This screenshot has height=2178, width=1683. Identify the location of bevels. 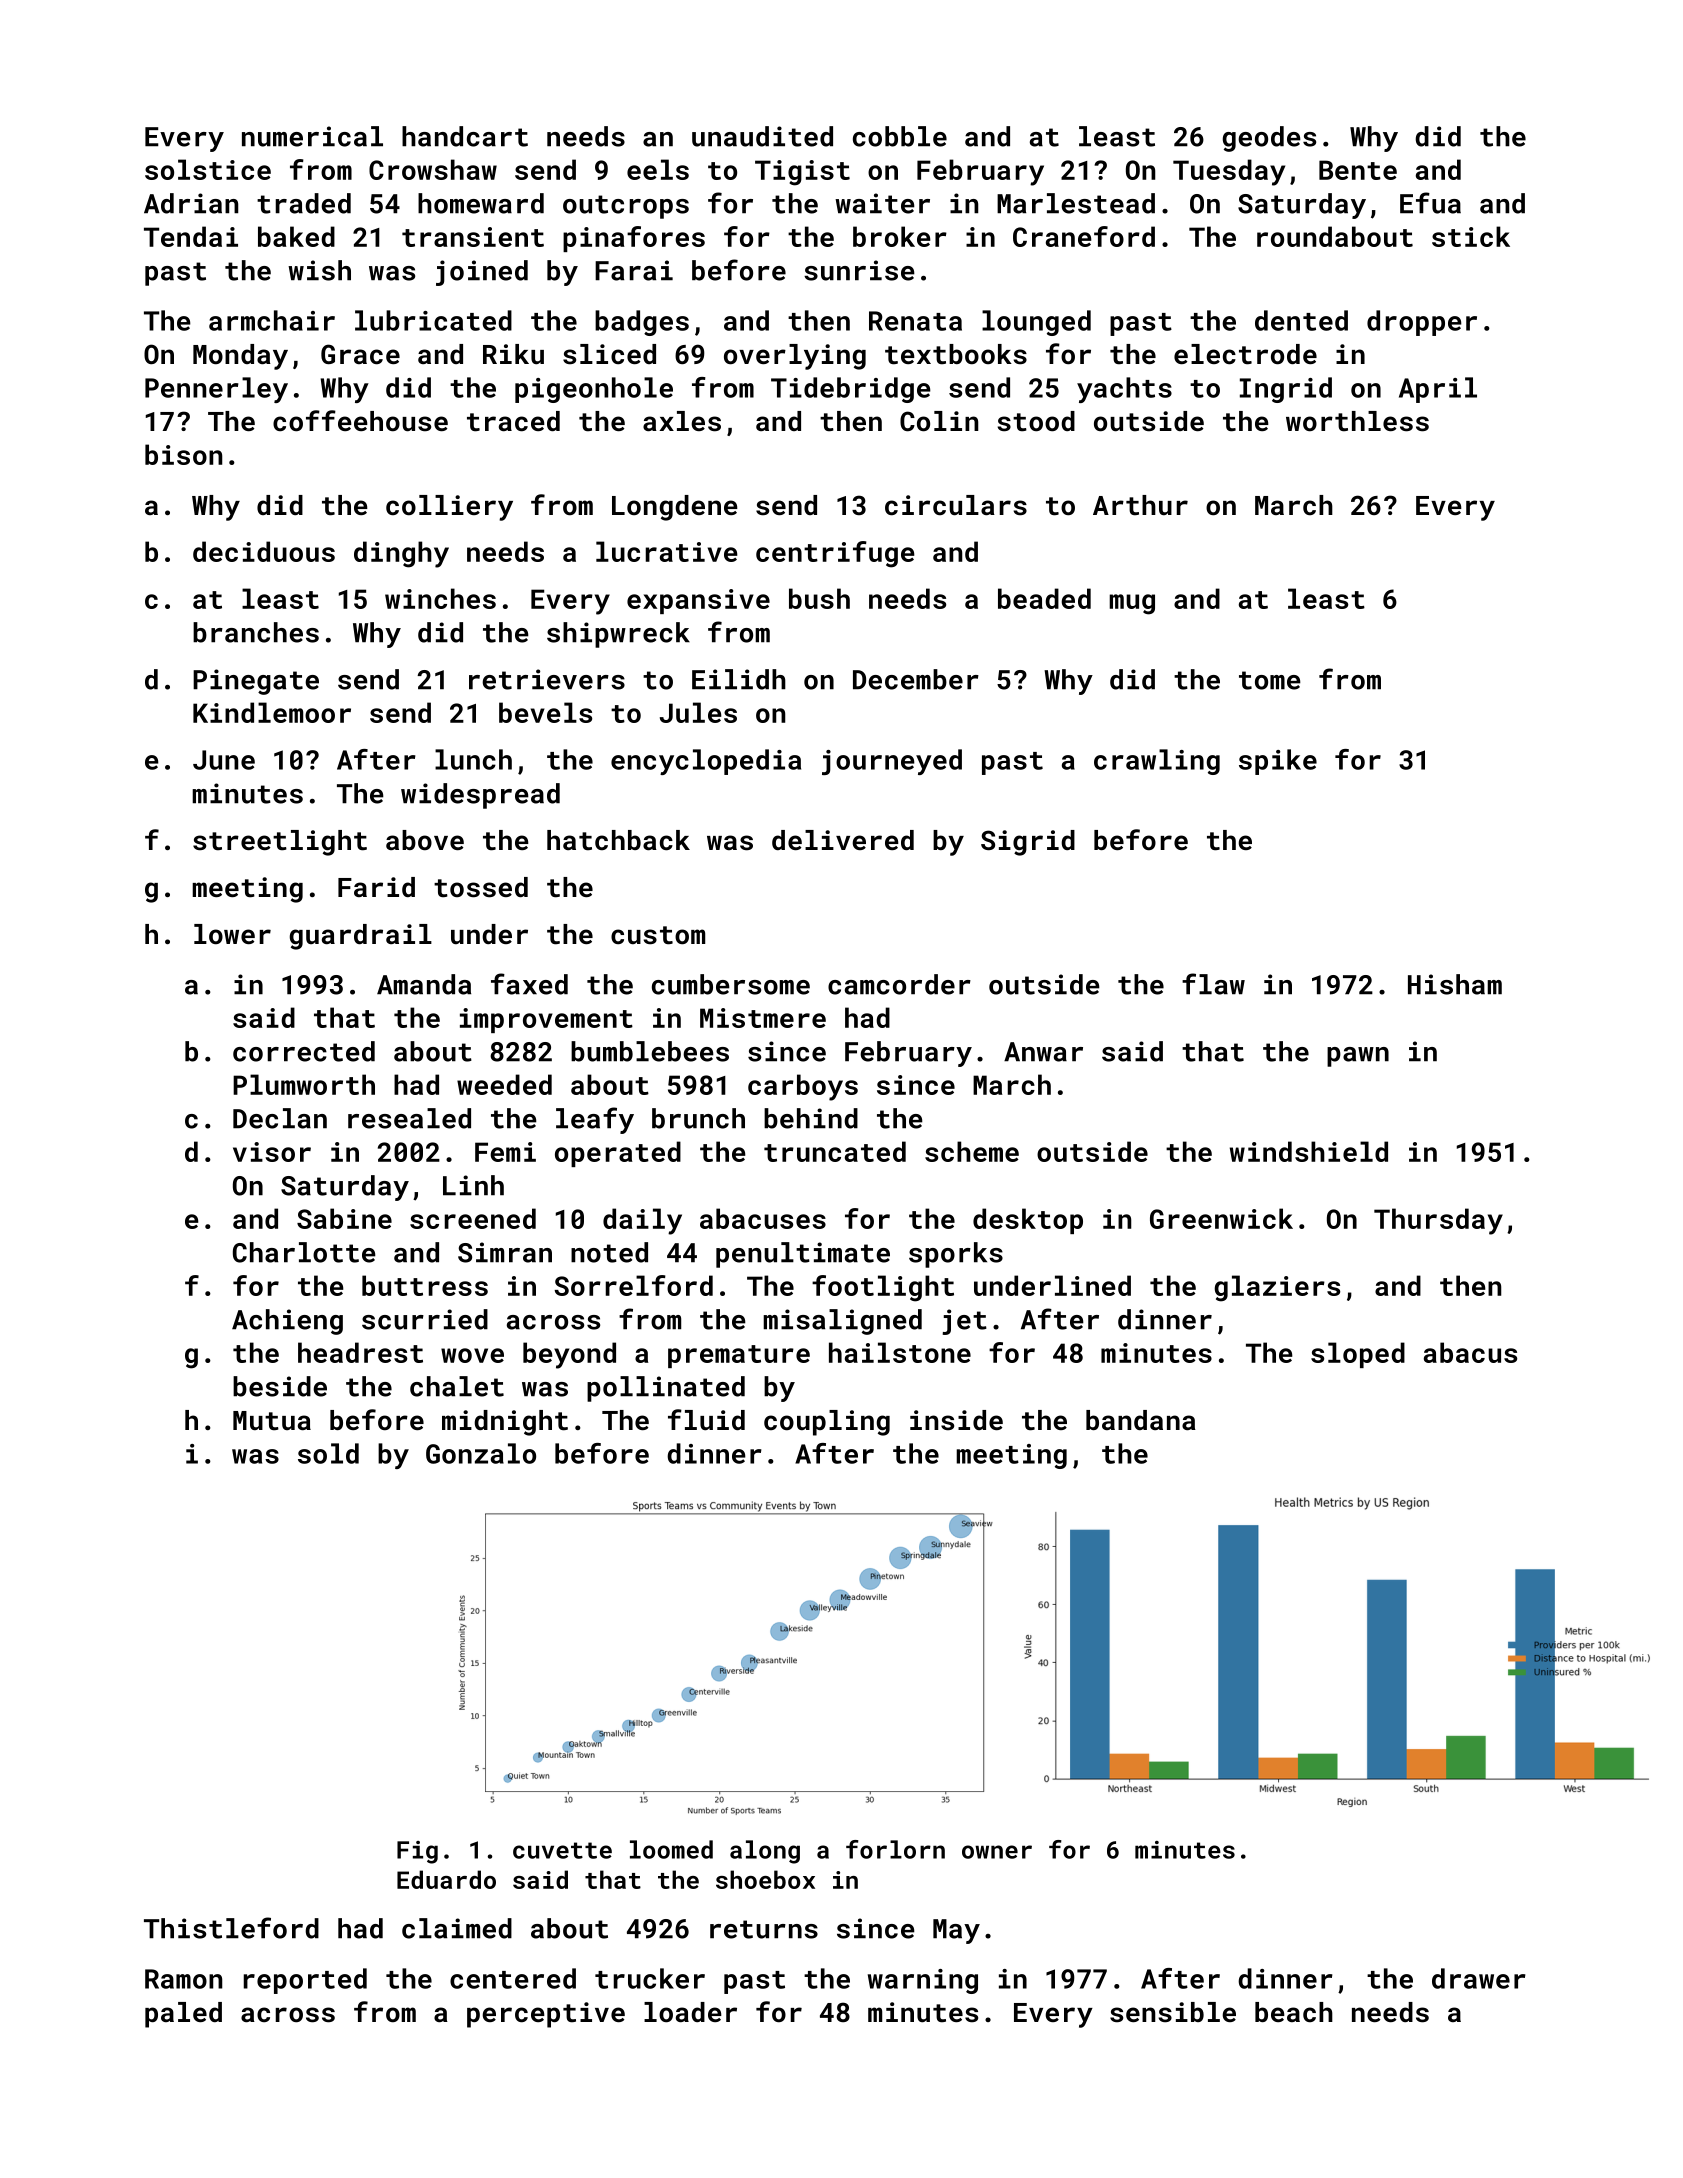
(545, 712).
